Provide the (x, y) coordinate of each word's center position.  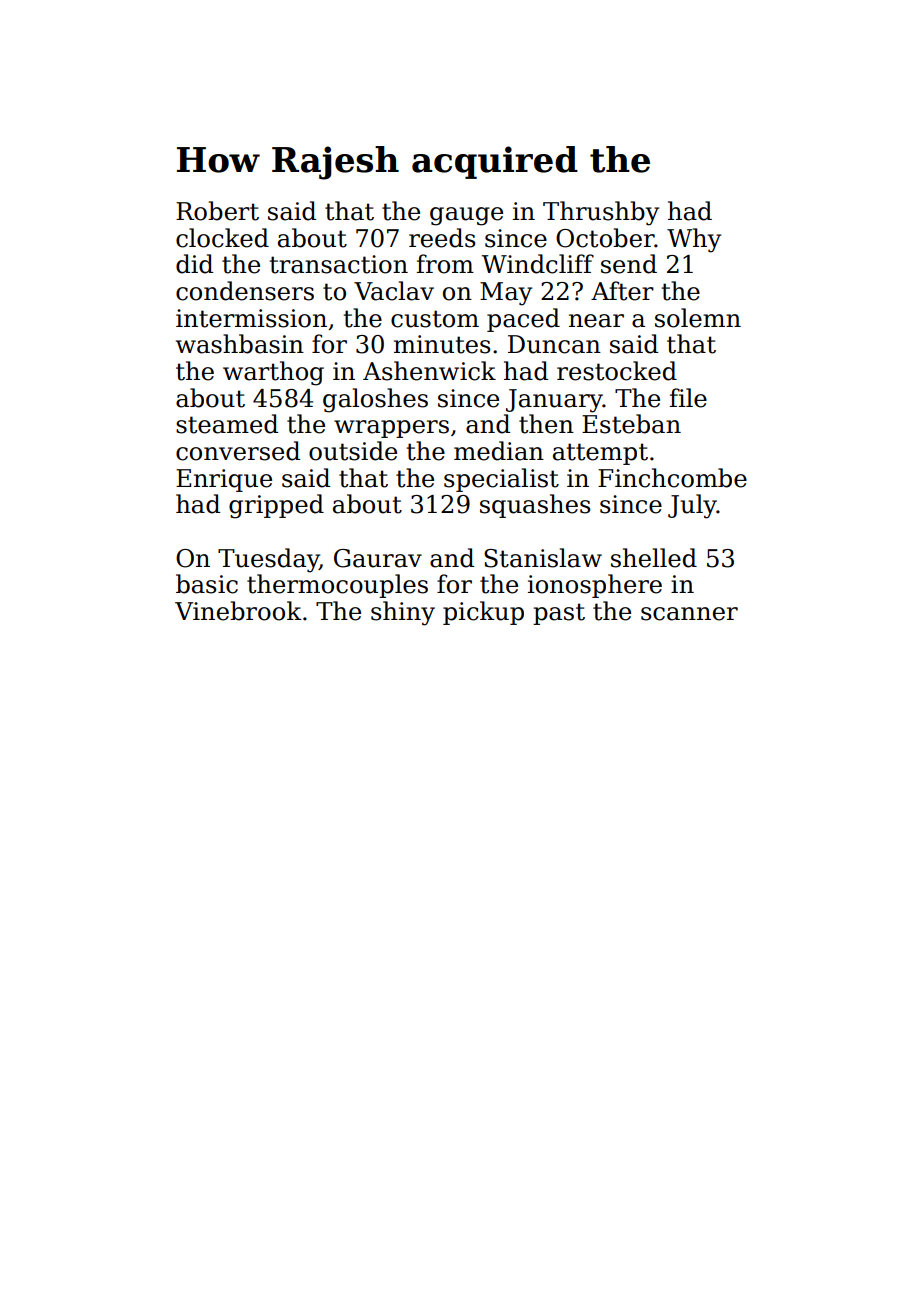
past (559, 614)
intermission (251, 318)
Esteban (631, 424)
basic (207, 584)
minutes (442, 344)
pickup (483, 613)
